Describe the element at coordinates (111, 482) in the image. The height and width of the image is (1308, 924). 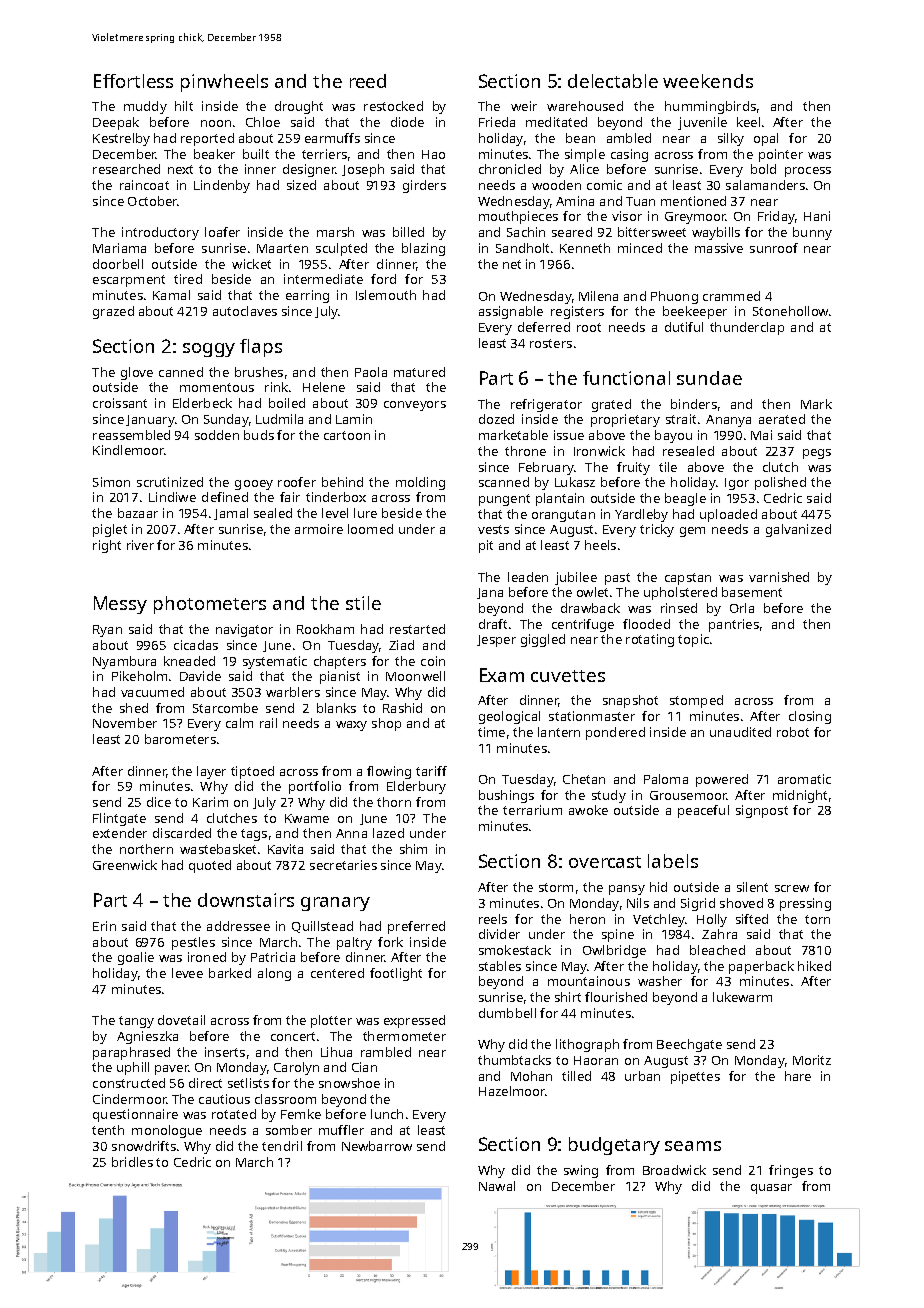
I see `Simon` at that location.
